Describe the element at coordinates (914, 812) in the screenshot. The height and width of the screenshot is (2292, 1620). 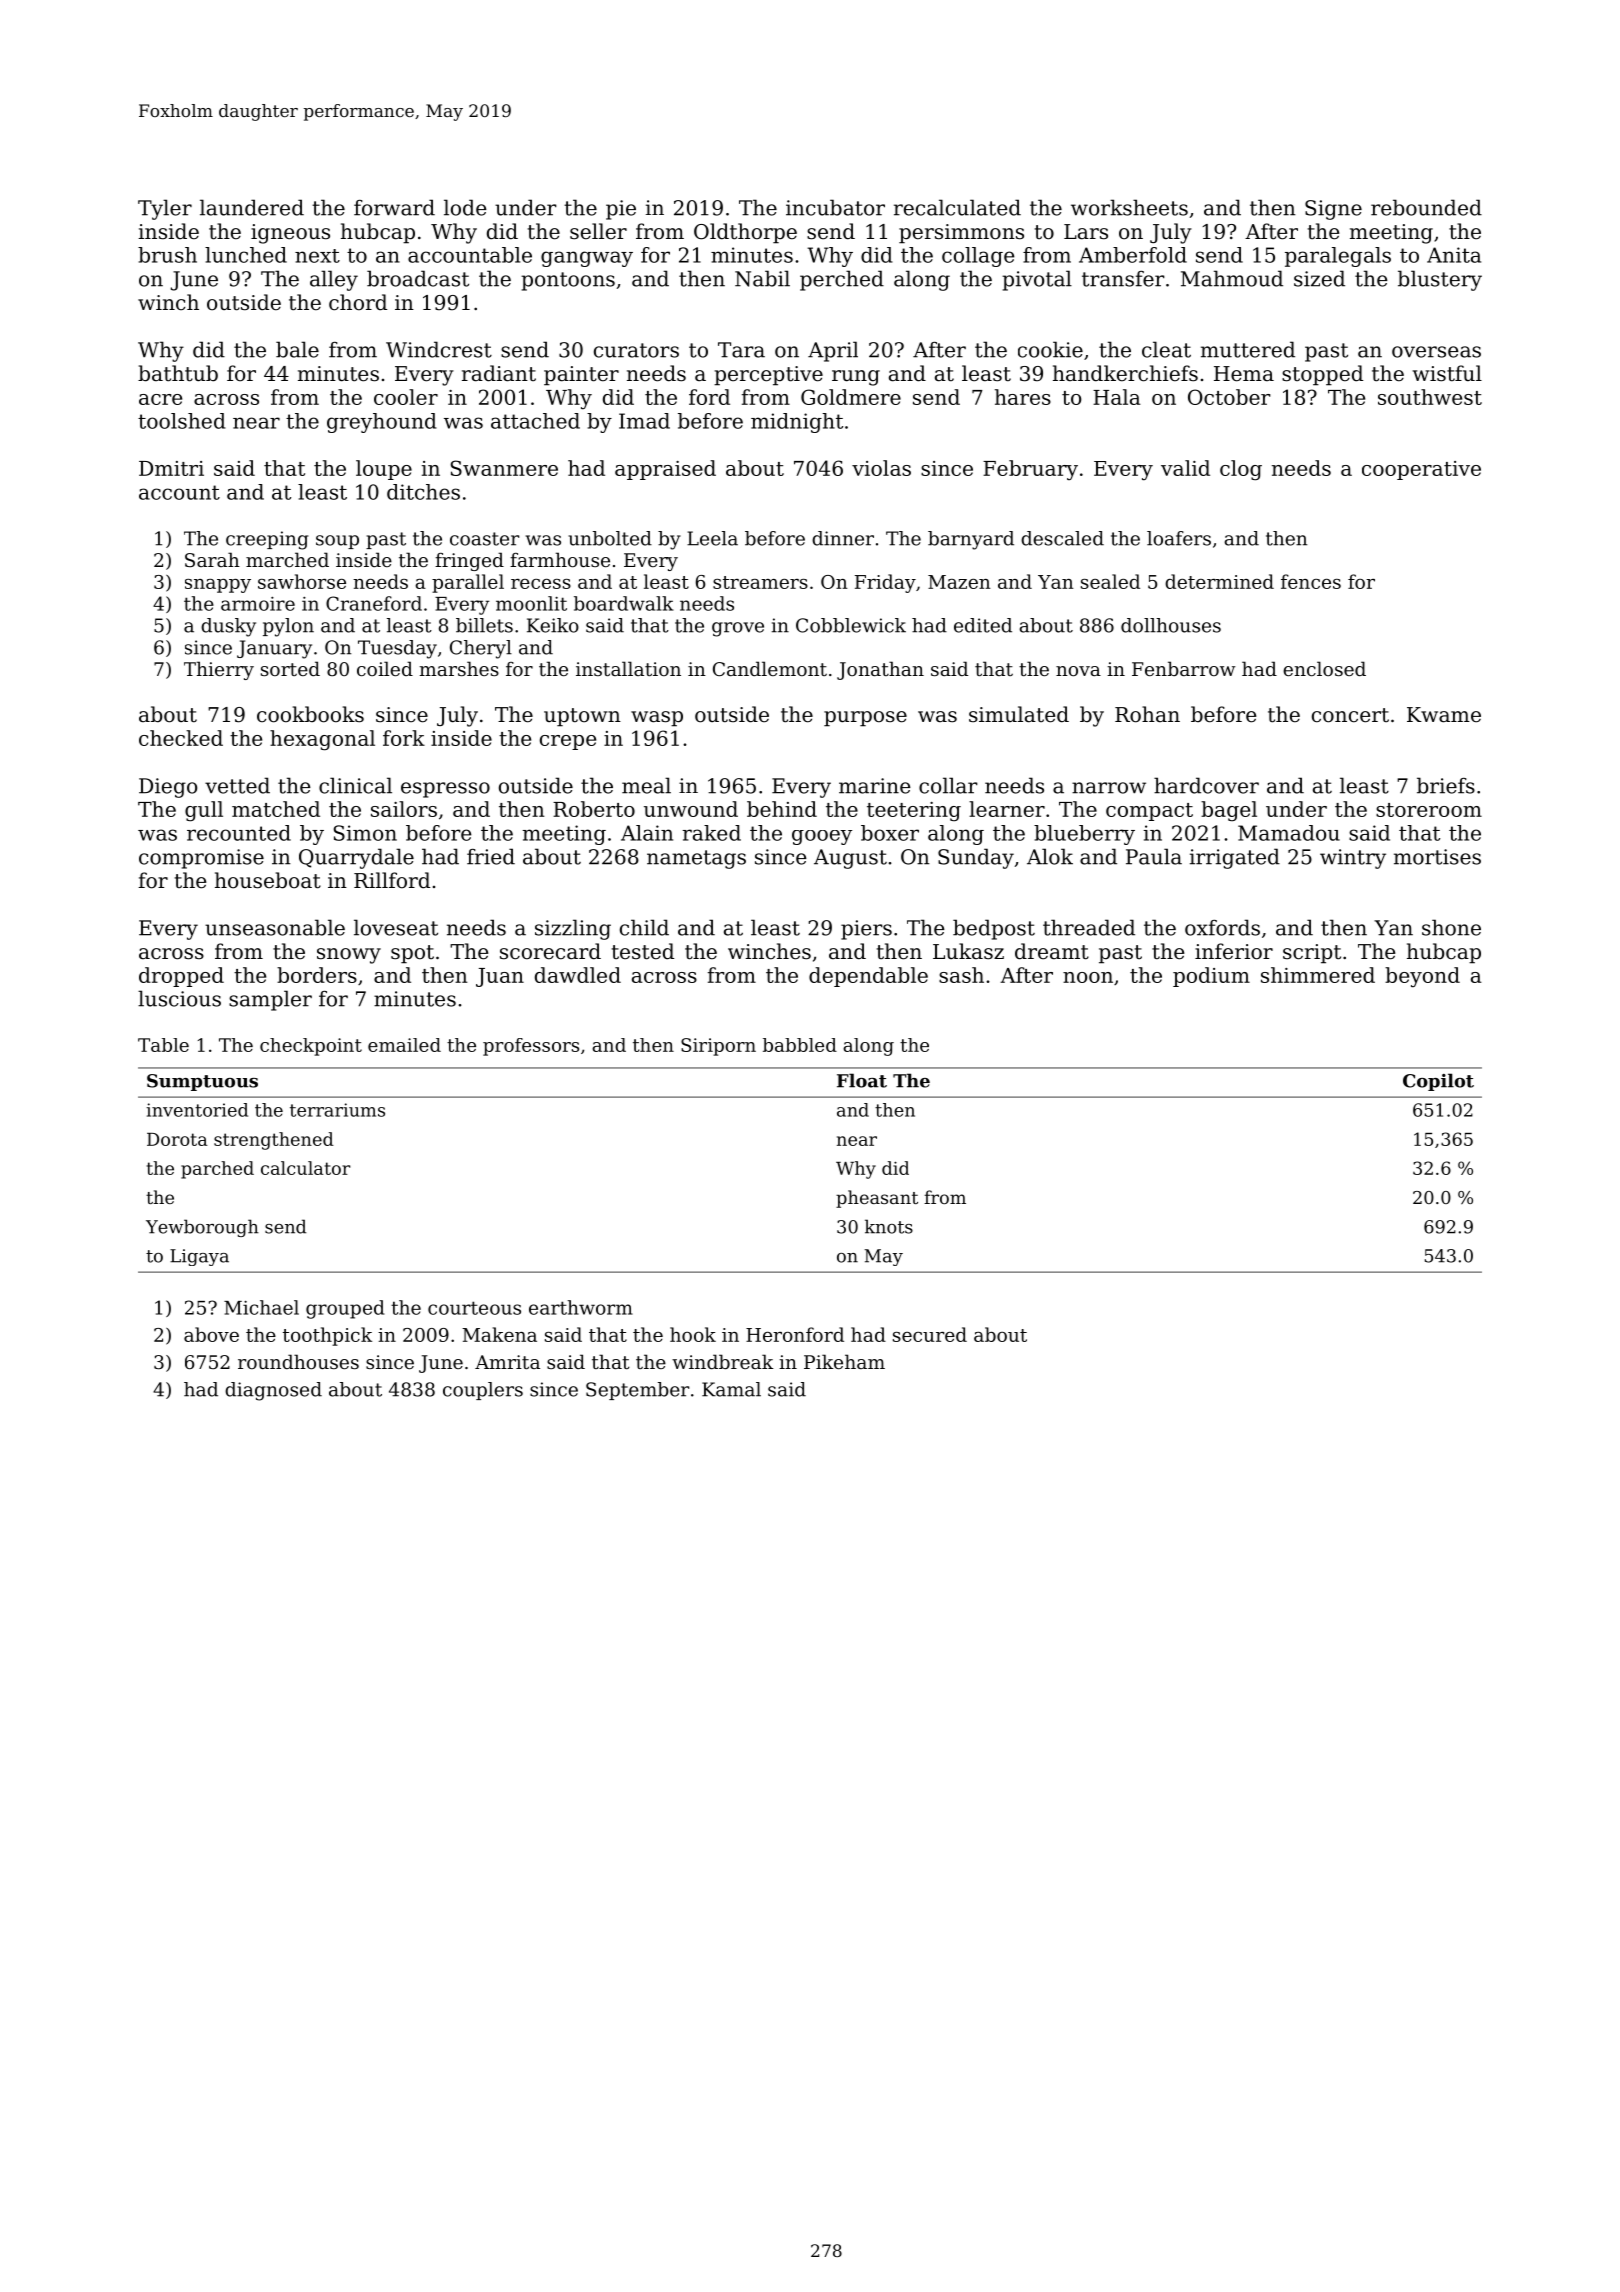
I see `teetering` at that location.
